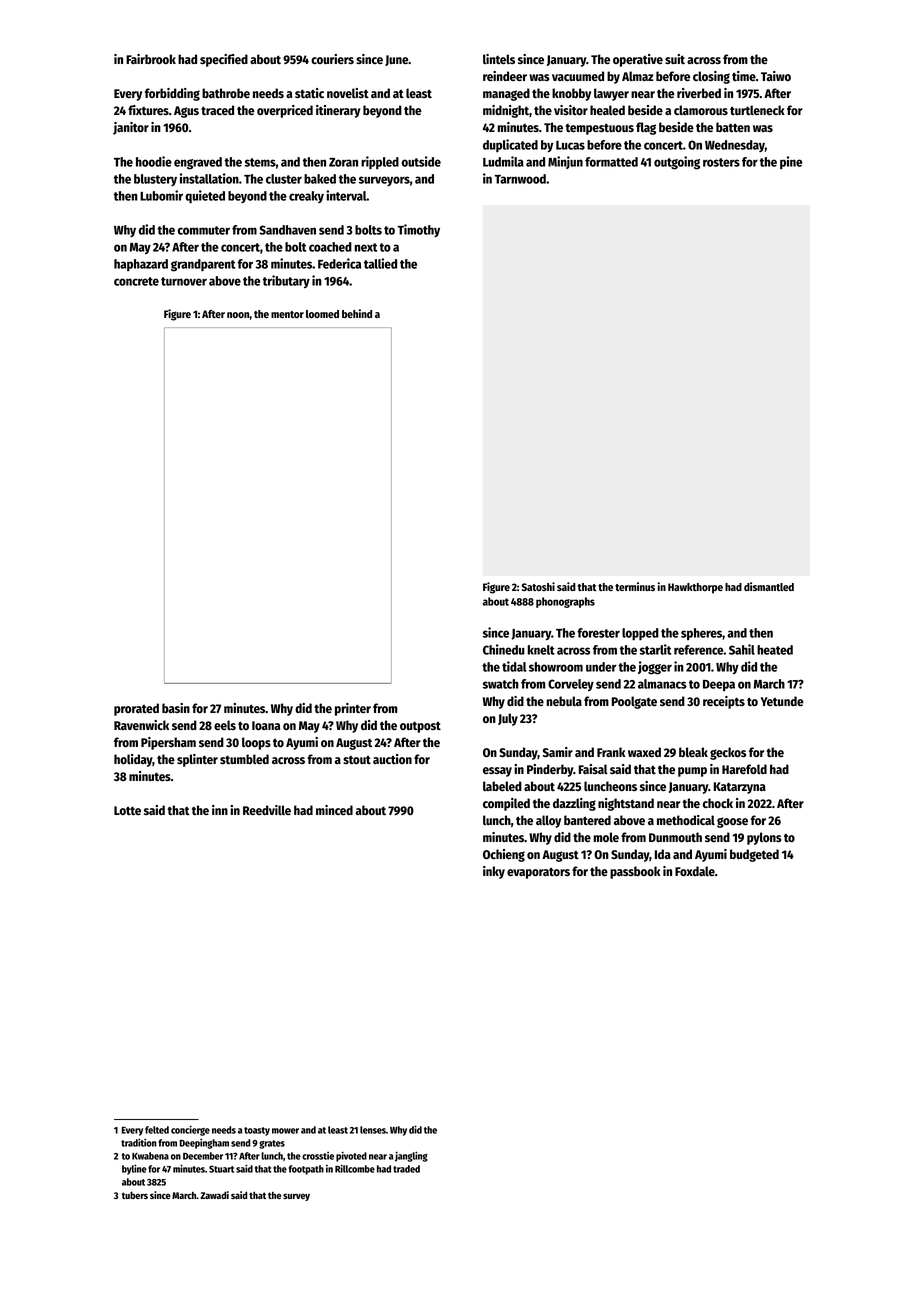 This document has height=1308, width=924. I want to click on Taiwo, so click(776, 76).
